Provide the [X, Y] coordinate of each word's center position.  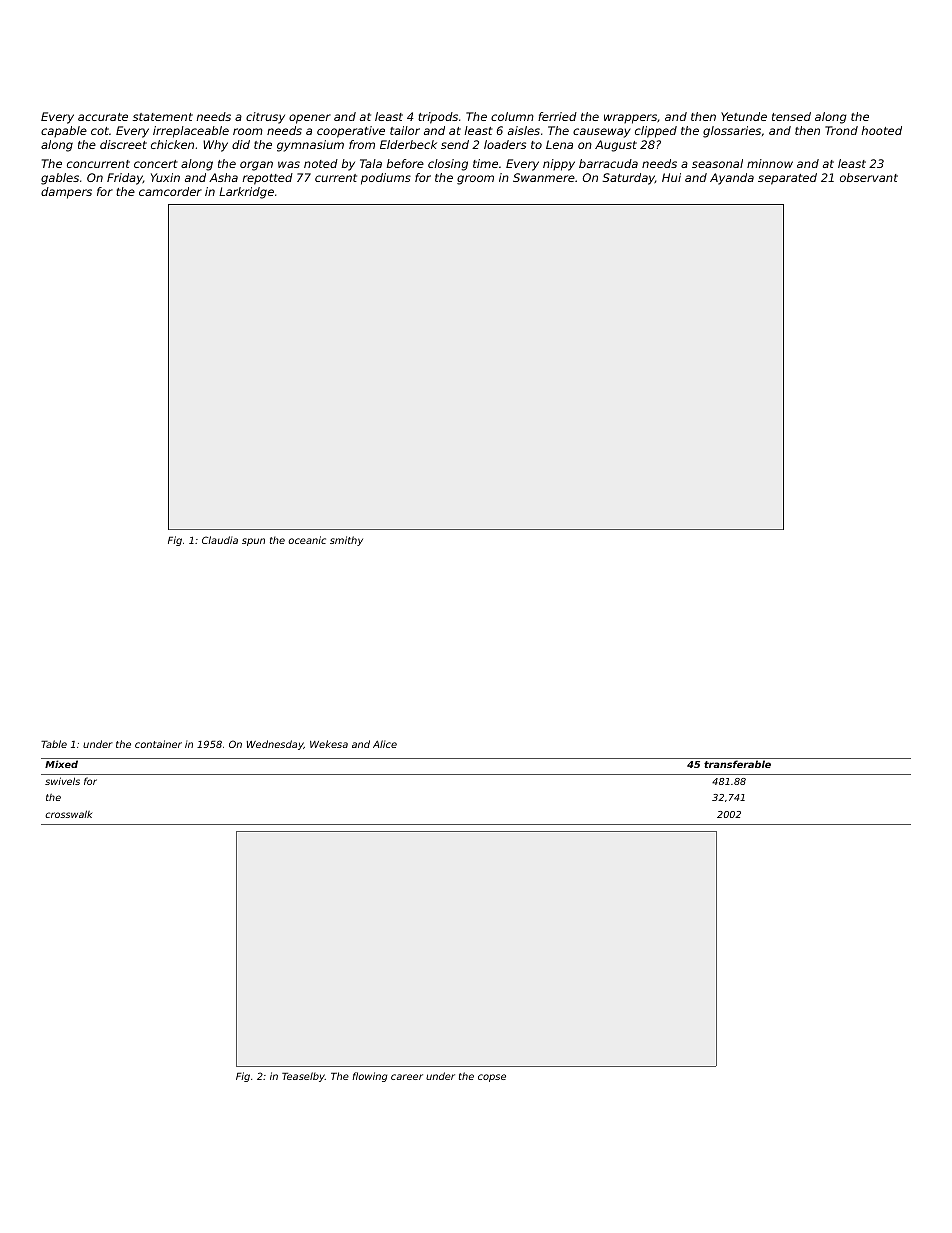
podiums [386, 179]
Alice [385, 744]
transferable [737, 764]
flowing [370, 1077]
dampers [66, 193]
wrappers [630, 119]
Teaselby [303, 1077]
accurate [103, 117]
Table [54, 744]
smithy [346, 541]
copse [492, 1078]
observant [869, 177]
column [512, 116]
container [158, 744]
